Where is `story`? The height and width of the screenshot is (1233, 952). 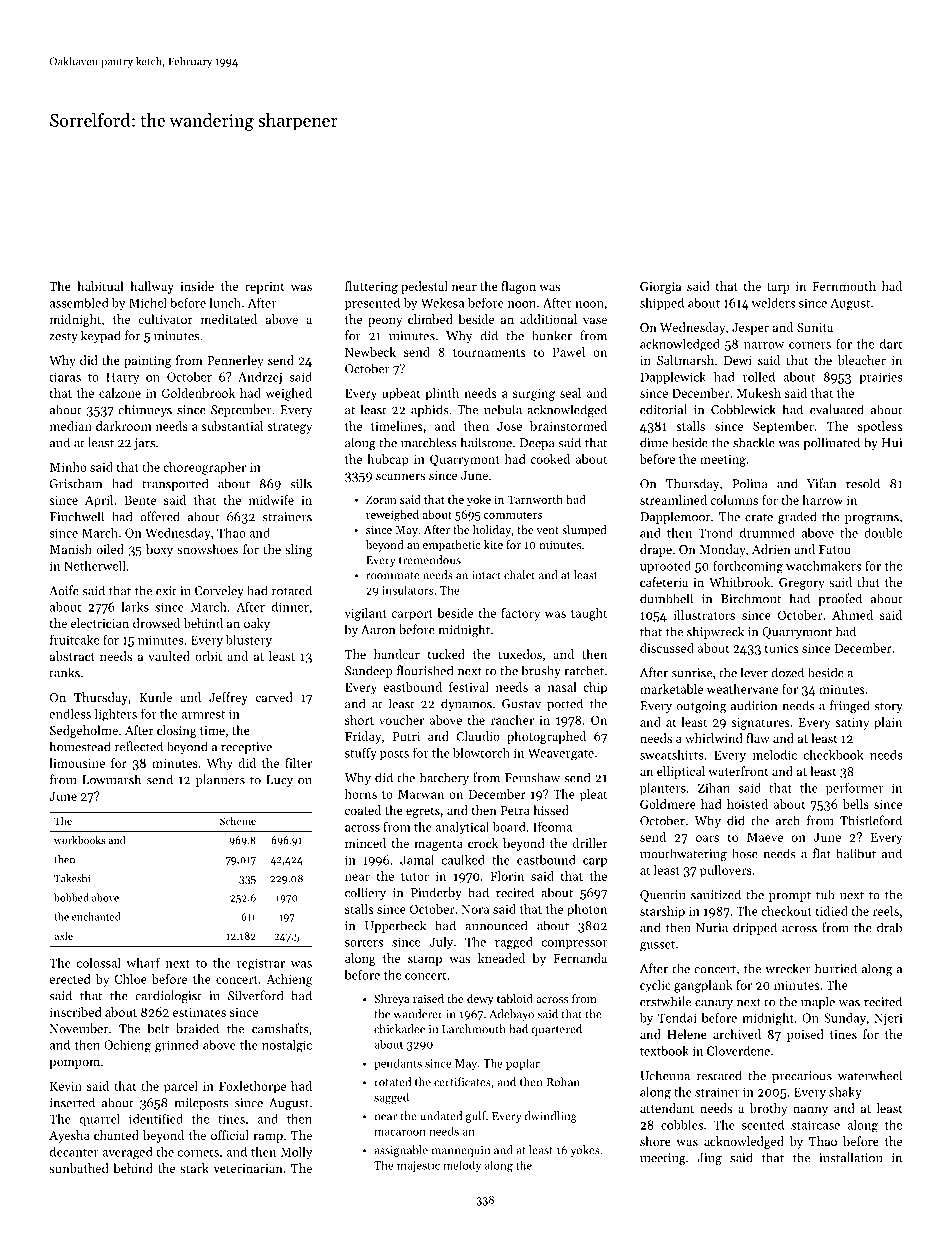
story is located at coordinates (888, 707).
